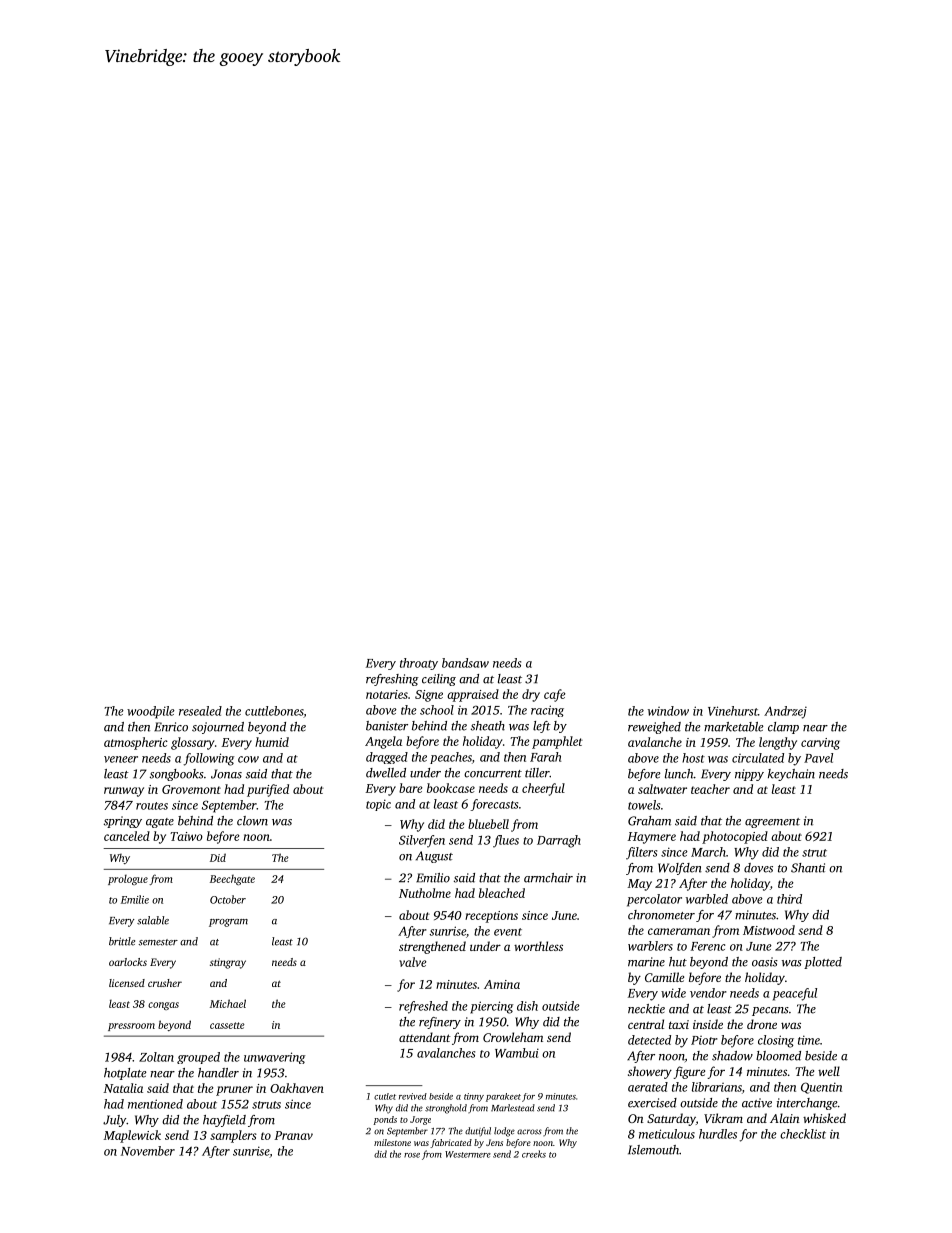  What do you see at coordinates (534, 1154) in the page?
I see `creeks` at bounding box center [534, 1154].
